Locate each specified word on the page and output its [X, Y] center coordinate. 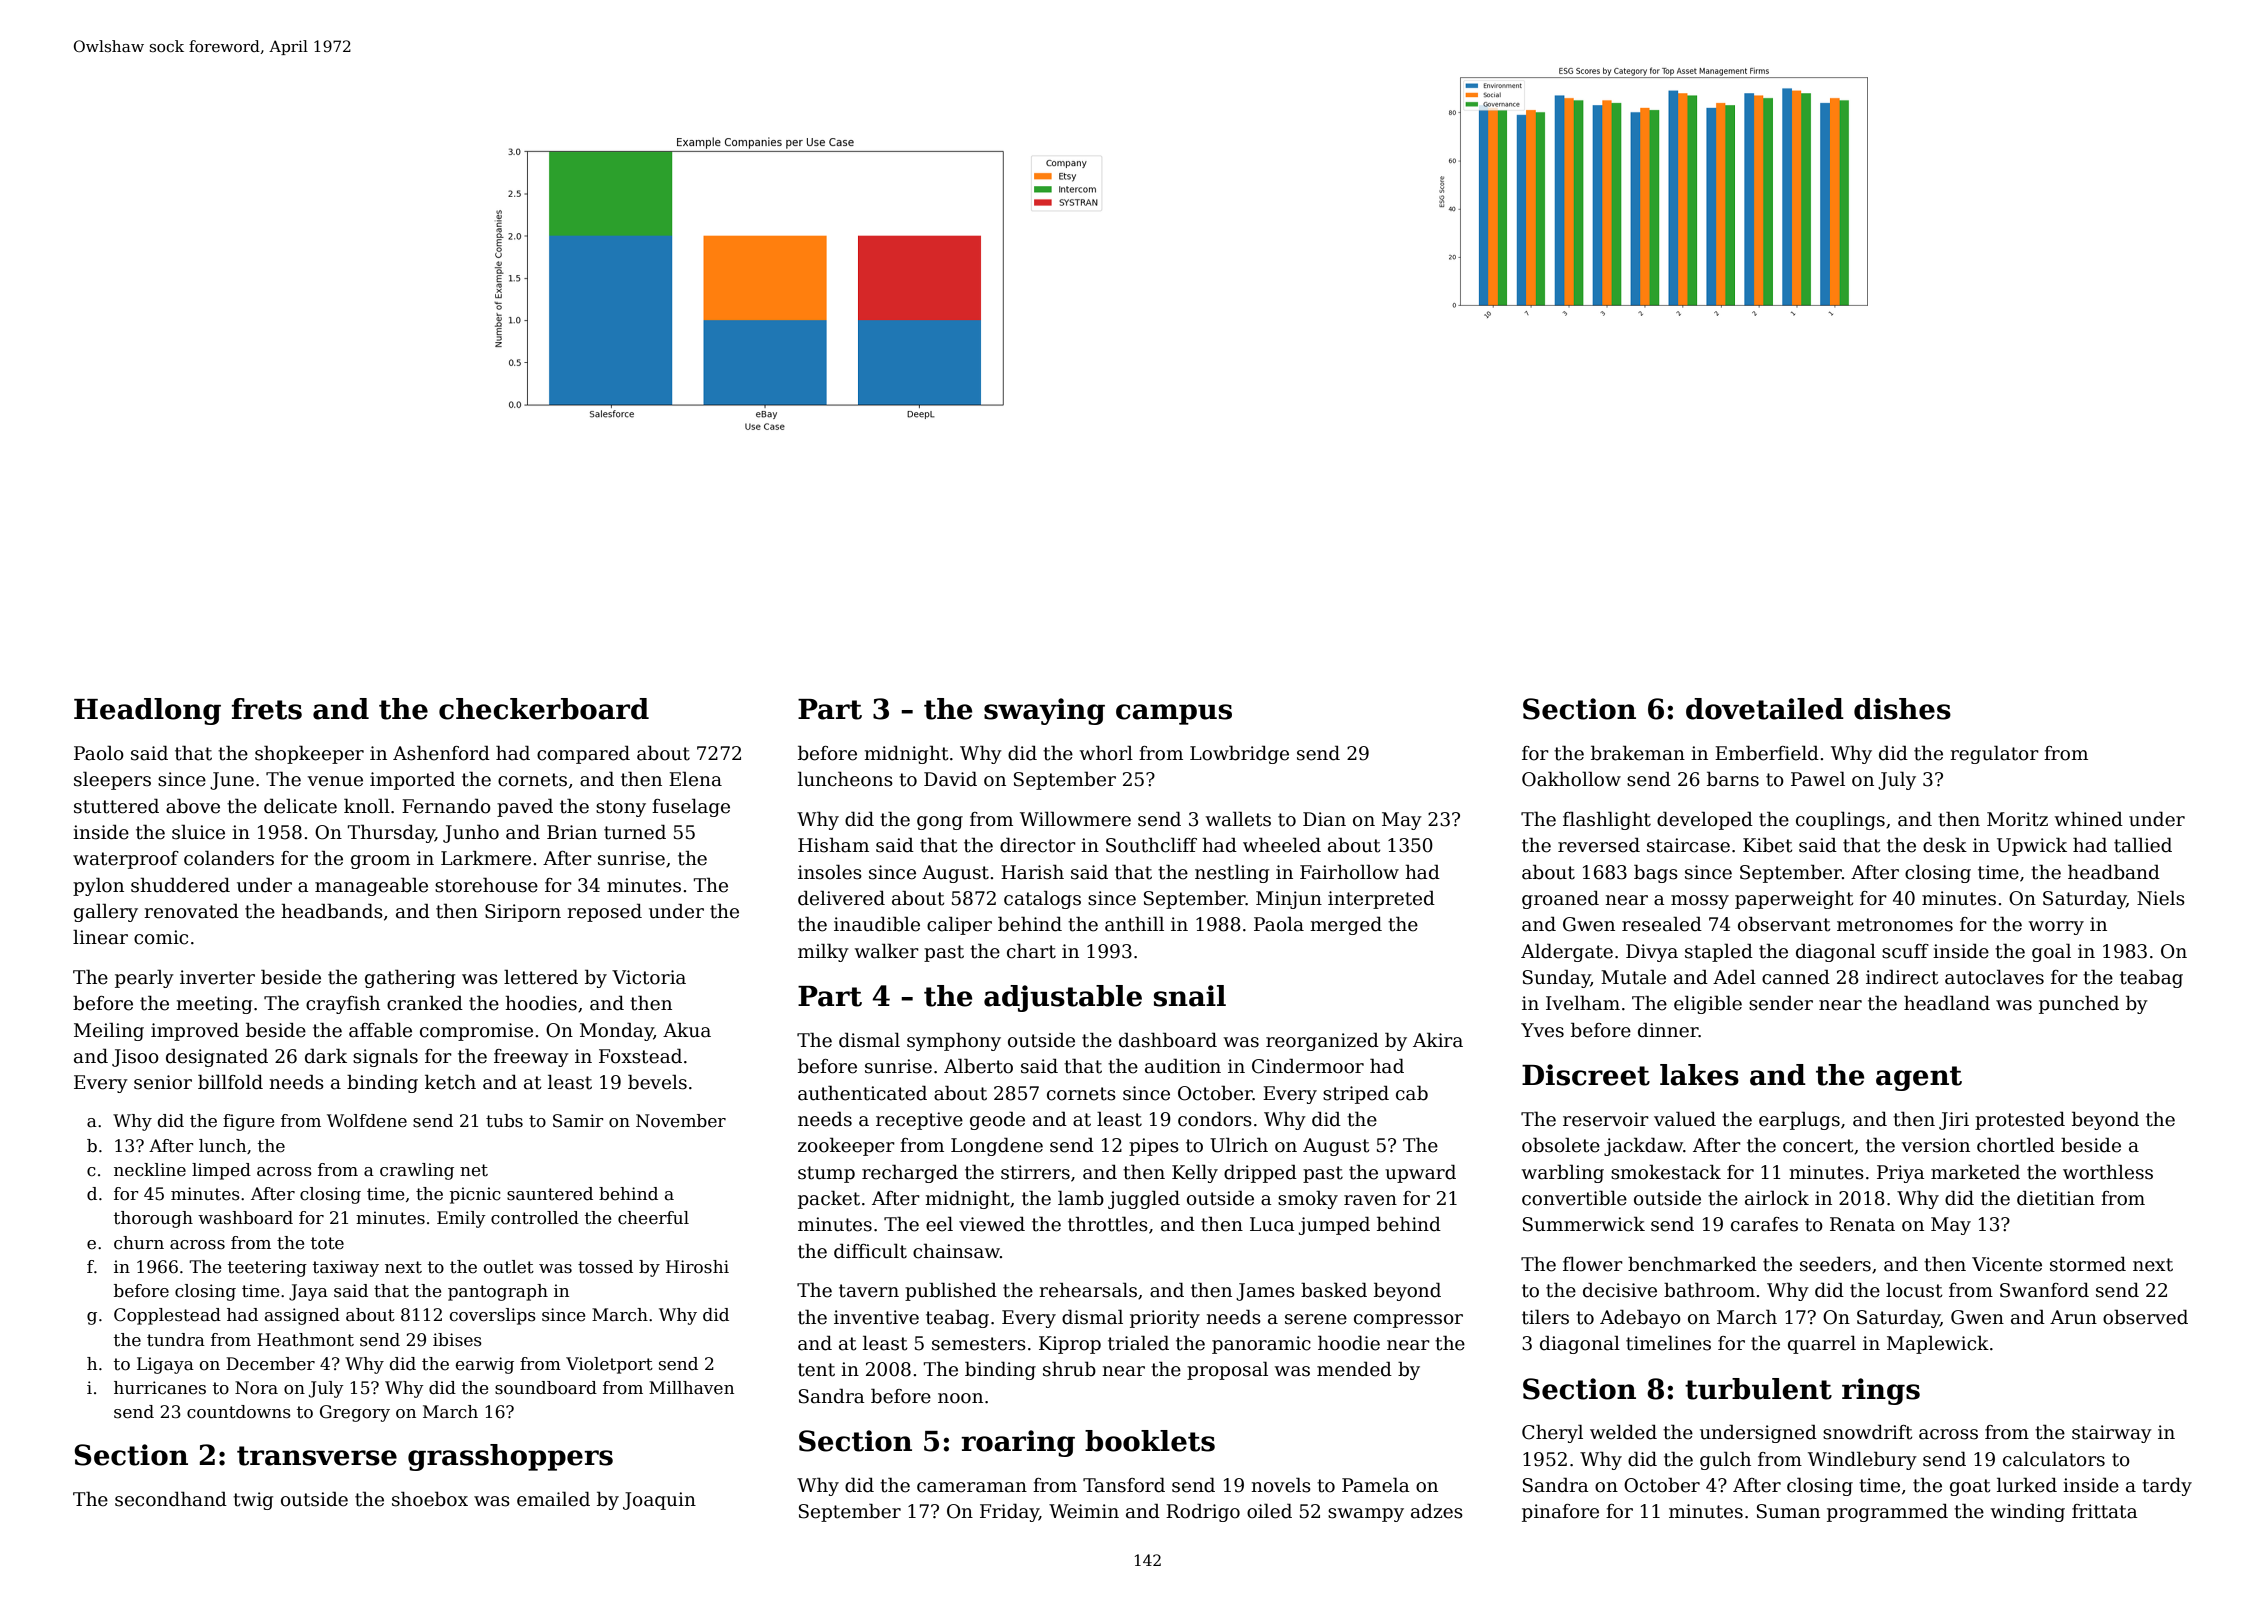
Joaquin [659, 1501]
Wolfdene [367, 1121]
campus [1174, 714]
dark [326, 1056]
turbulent [1758, 1389]
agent [1919, 1078]
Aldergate [1567, 952]
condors [1215, 1119]
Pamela [1376, 1485]
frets [266, 709]
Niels [2161, 898]
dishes [1902, 709]
